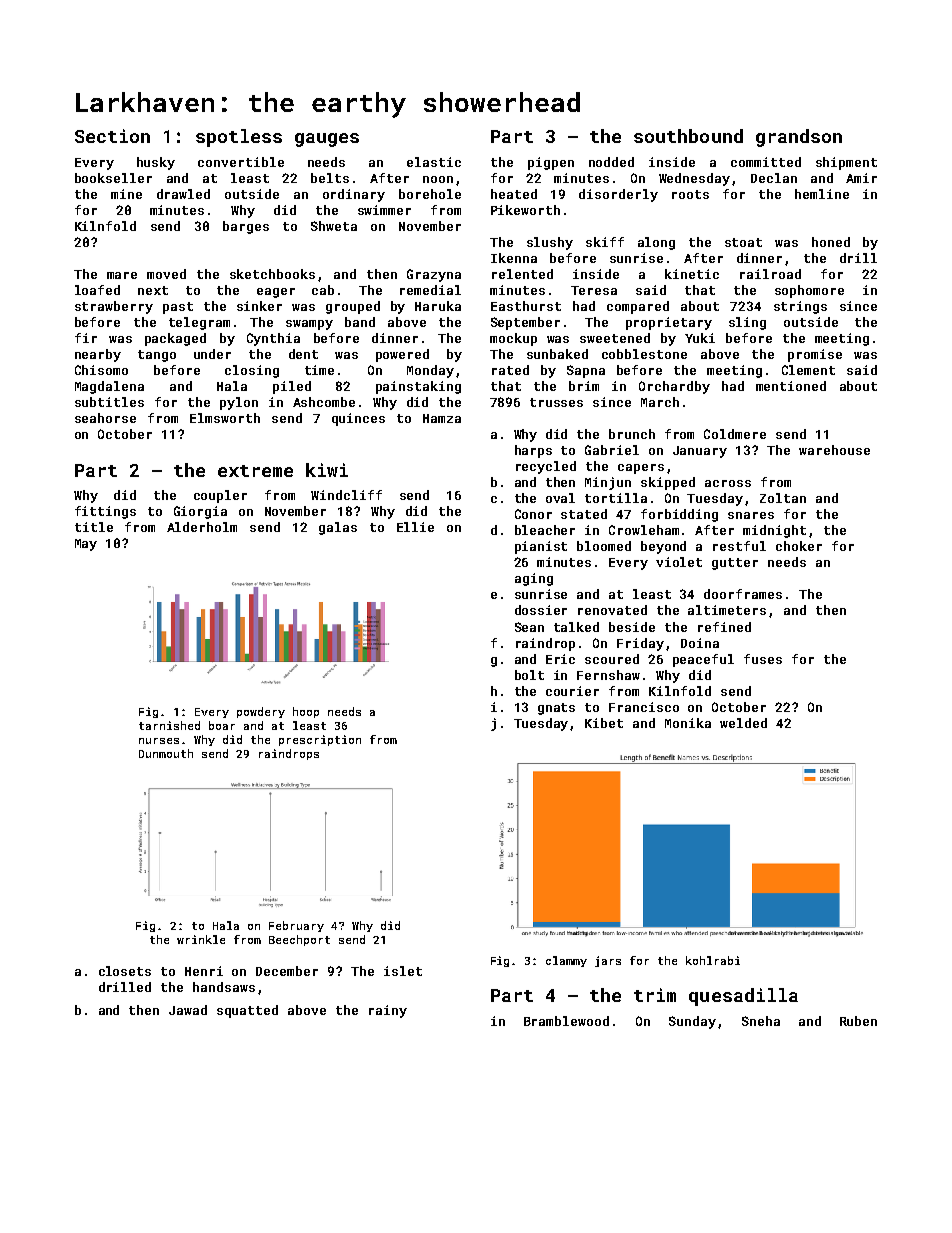  Describe the element at coordinates (735, 434) in the image. I see `Coldmere` at that location.
